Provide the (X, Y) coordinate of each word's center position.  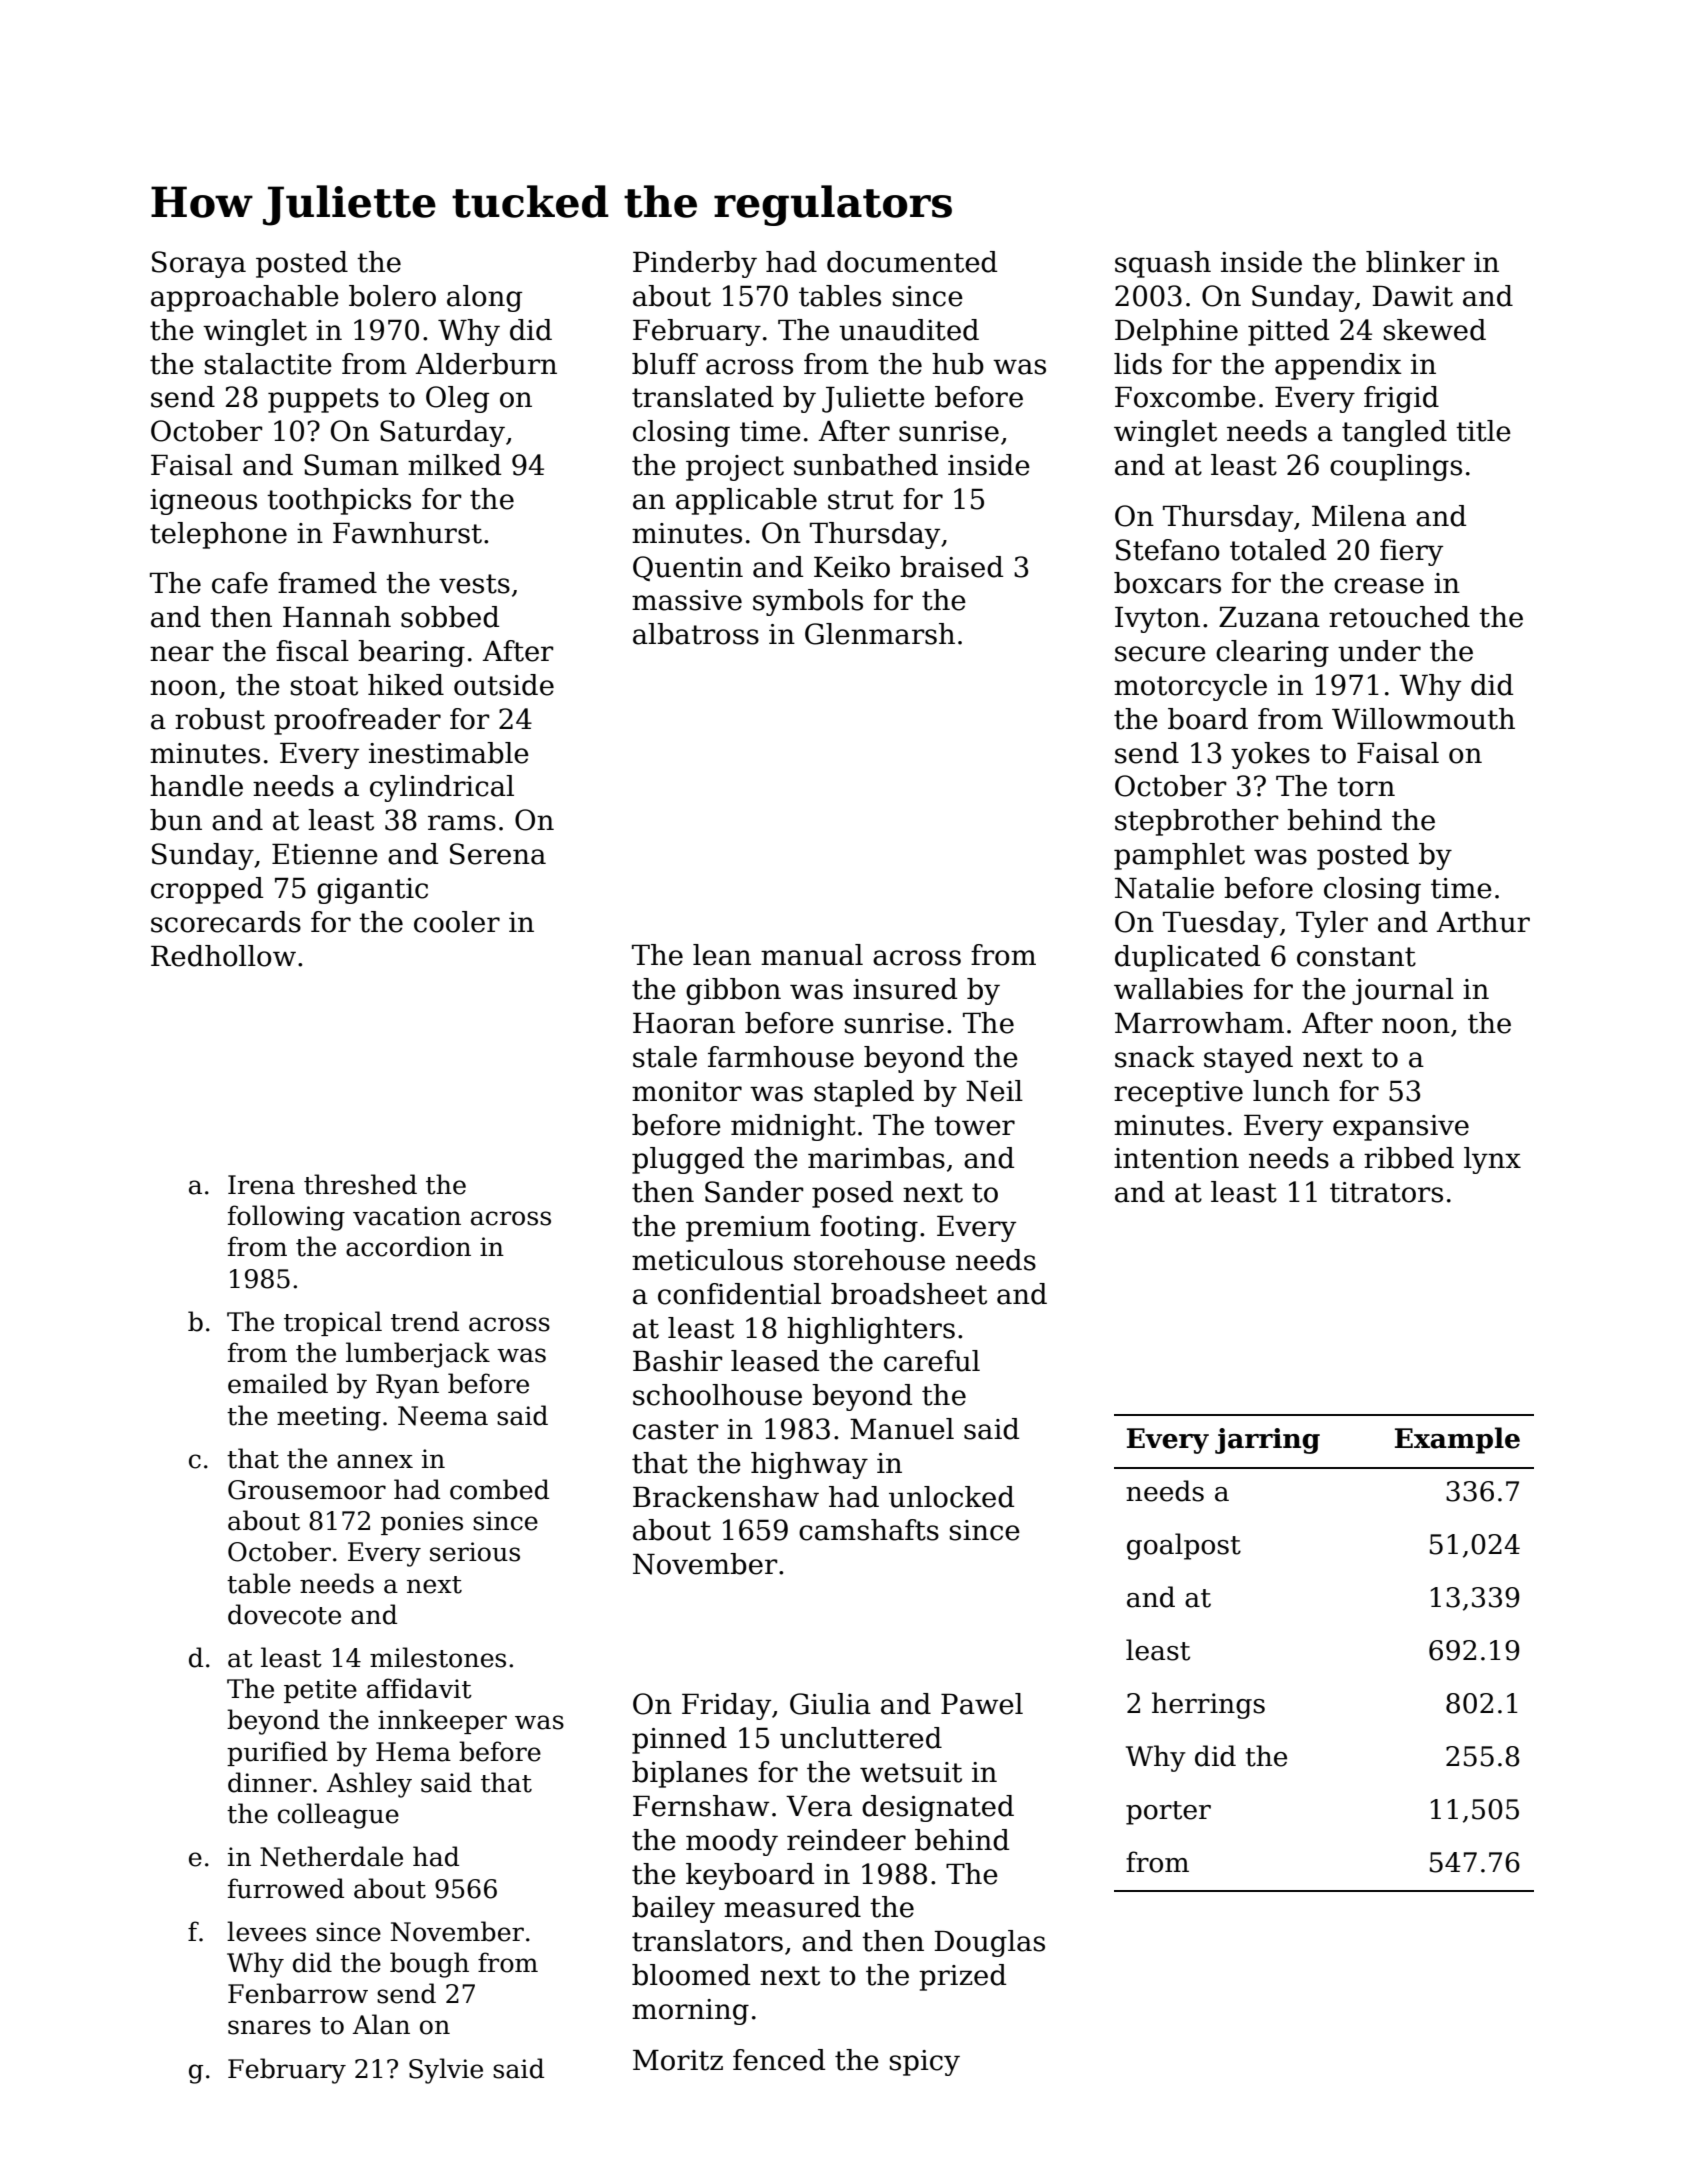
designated (938, 1808)
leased (775, 1361)
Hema (413, 1752)
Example (1457, 1440)
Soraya (199, 264)
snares (269, 2027)
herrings (1208, 1705)
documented (912, 262)
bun (176, 820)
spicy (925, 2063)
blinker (1415, 262)
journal (1403, 991)
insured (905, 989)
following (286, 1218)
